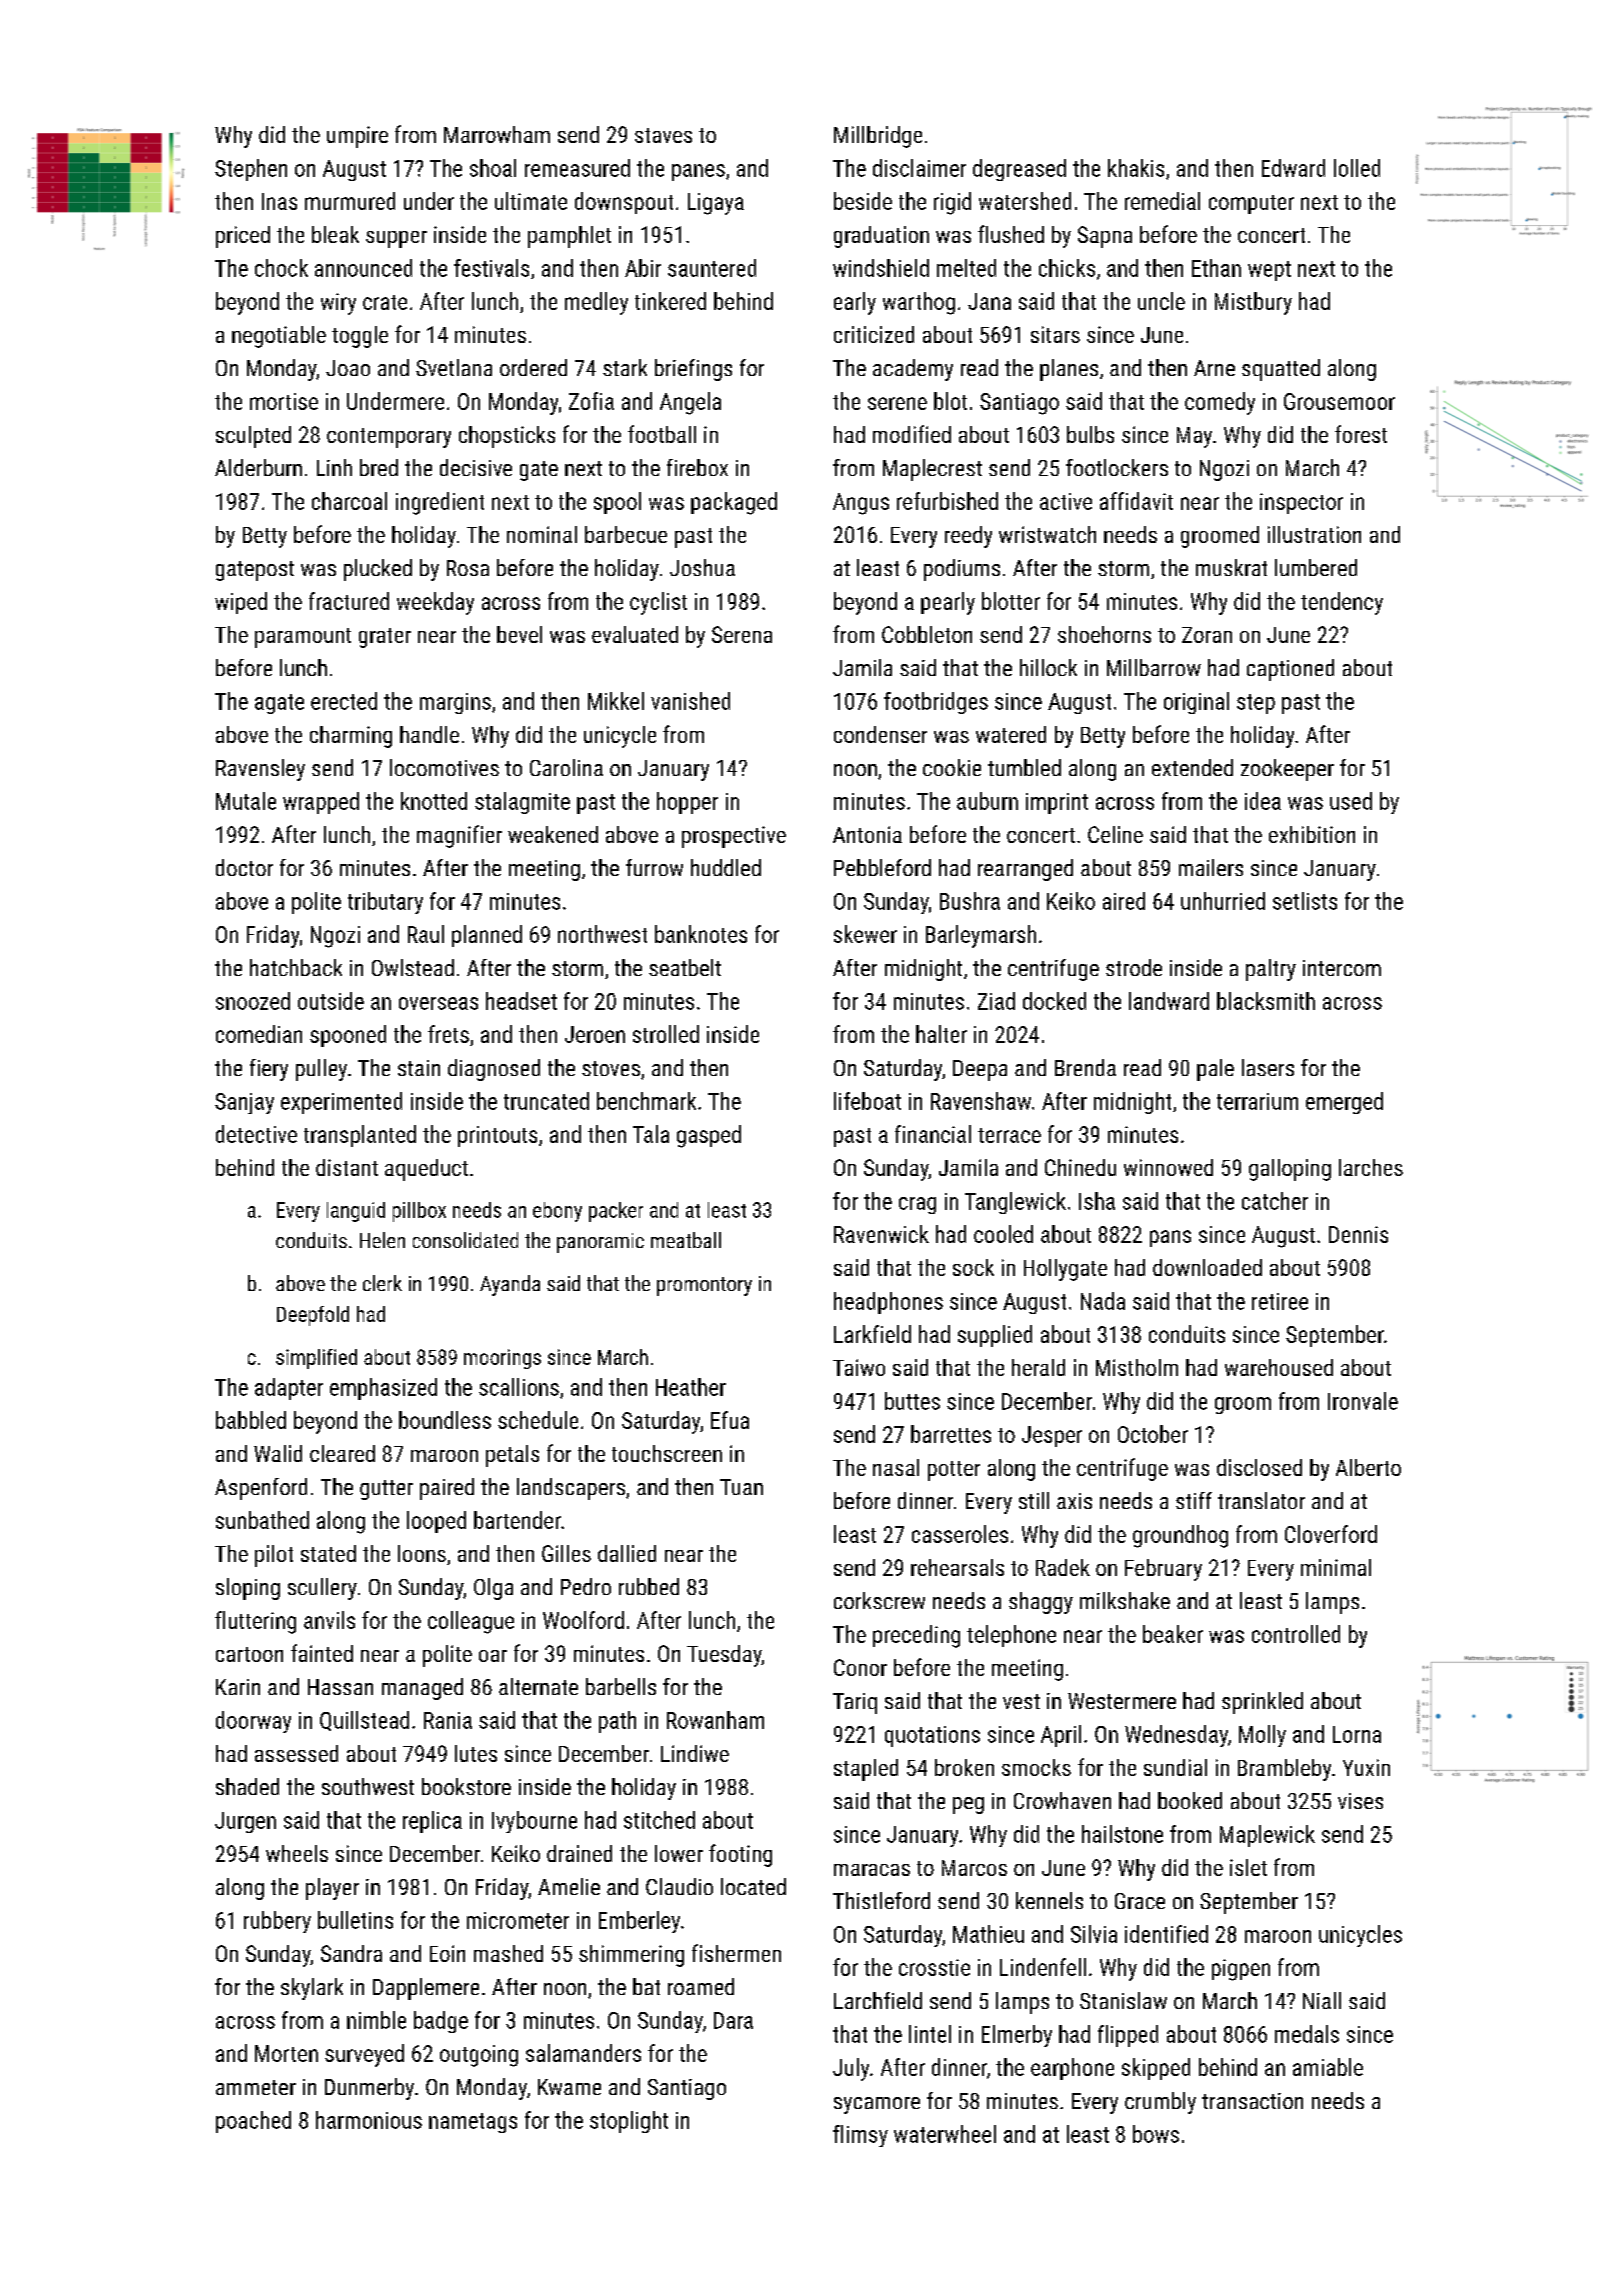  What do you see at coordinates (695, 1753) in the screenshot?
I see `Lindiwe` at bounding box center [695, 1753].
